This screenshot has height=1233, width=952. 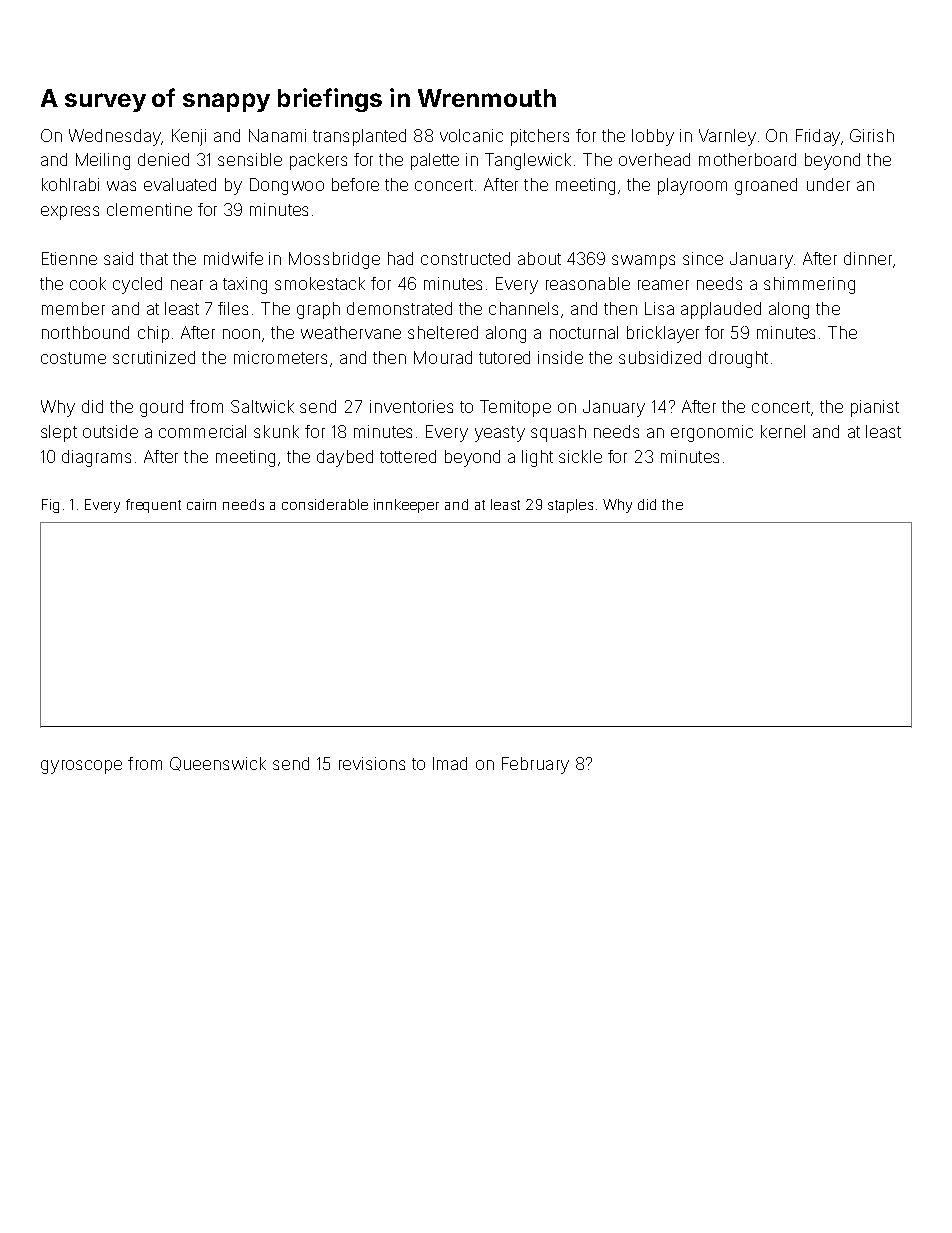 I want to click on Fig, so click(x=50, y=506).
